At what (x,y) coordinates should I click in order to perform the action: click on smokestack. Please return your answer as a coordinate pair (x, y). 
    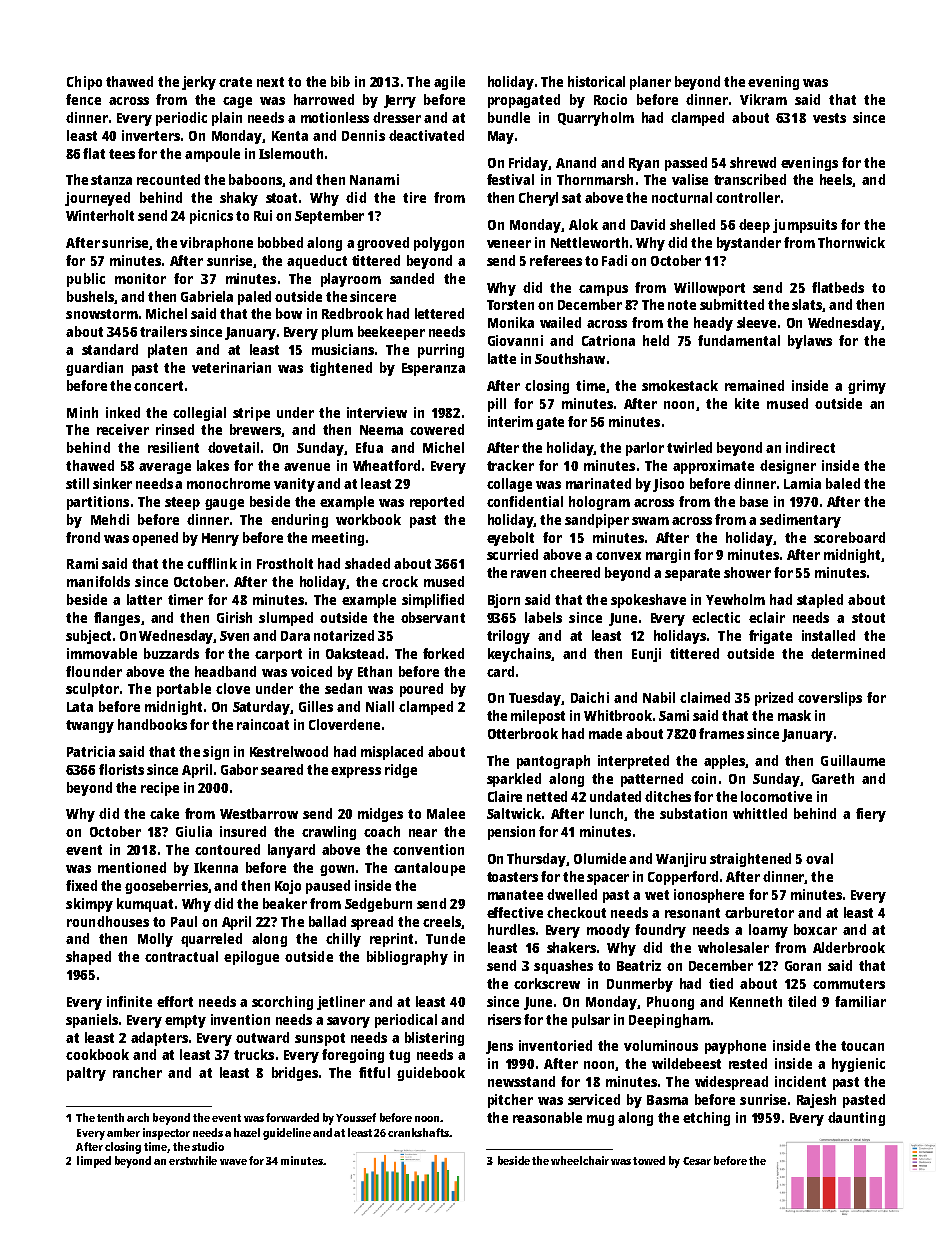
    Looking at the image, I should click on (680, 385).
